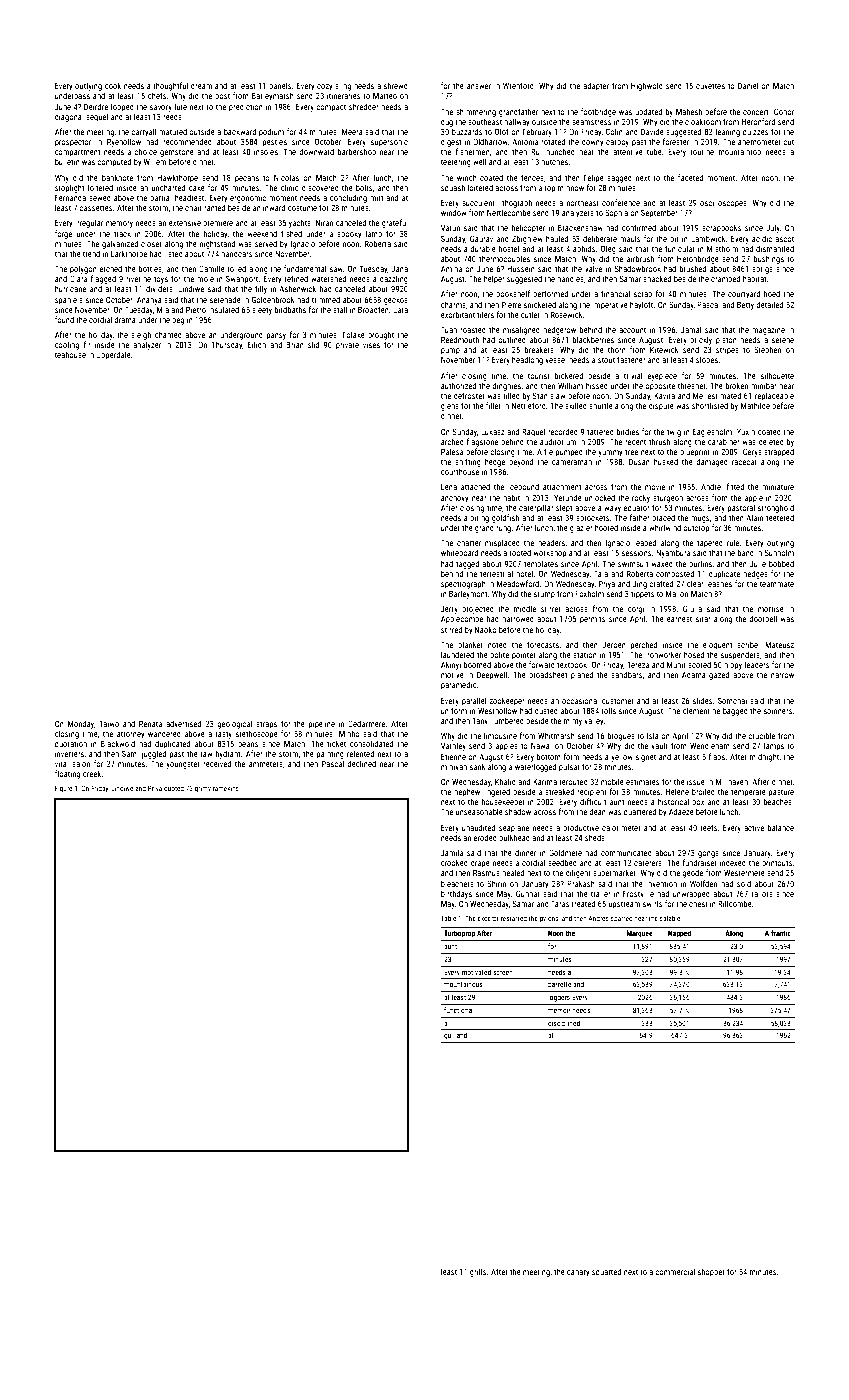 This document has height=1400, width=849. I want to click on Thursday, so click(226, 345).
